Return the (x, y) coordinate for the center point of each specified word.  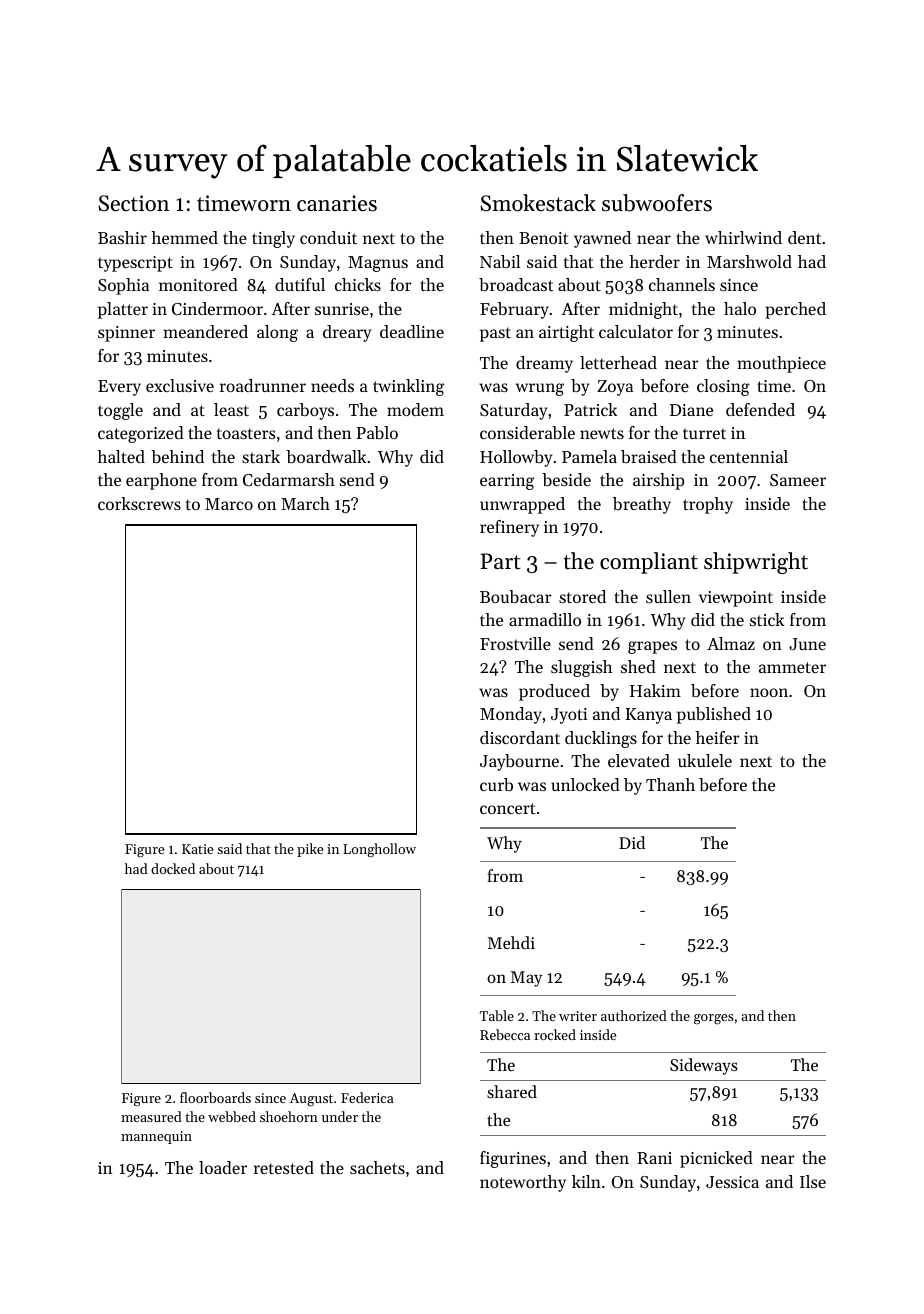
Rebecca (505, 1034)
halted (121, 456)
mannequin (156, 1137)
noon (769, 692)
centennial (749, 456)
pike (310, 850)
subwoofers (657, 203)
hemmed (185, 237)
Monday (511, 715)
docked (173, 868)
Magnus (378, 264)
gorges (714, 1019)
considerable (527, 432)
